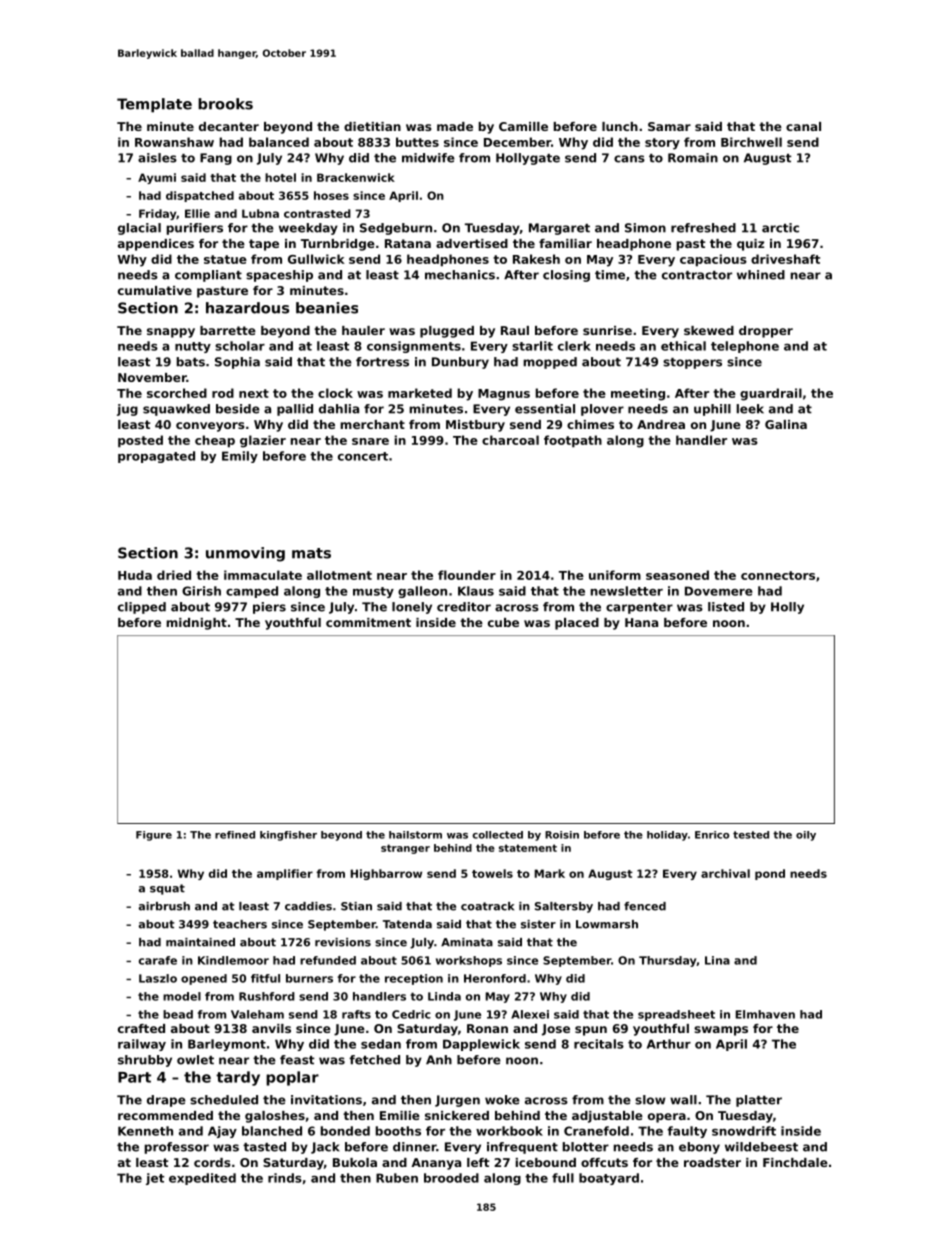  Describe the element at coordinates (235, 835) in the screenshot. I see `refined` at that location.
